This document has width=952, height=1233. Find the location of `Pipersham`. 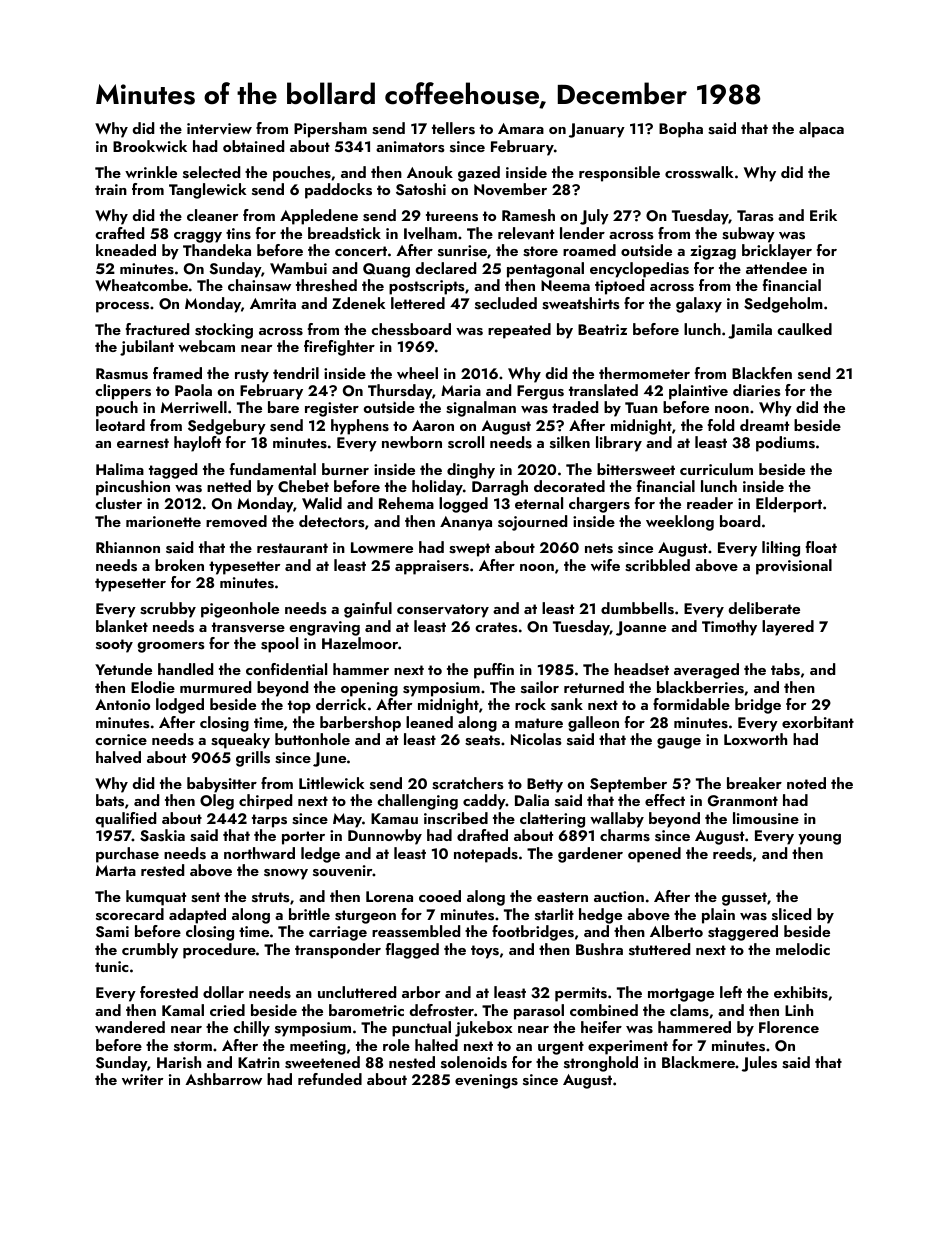

Pipersham is located at coordinates (330, 130).
